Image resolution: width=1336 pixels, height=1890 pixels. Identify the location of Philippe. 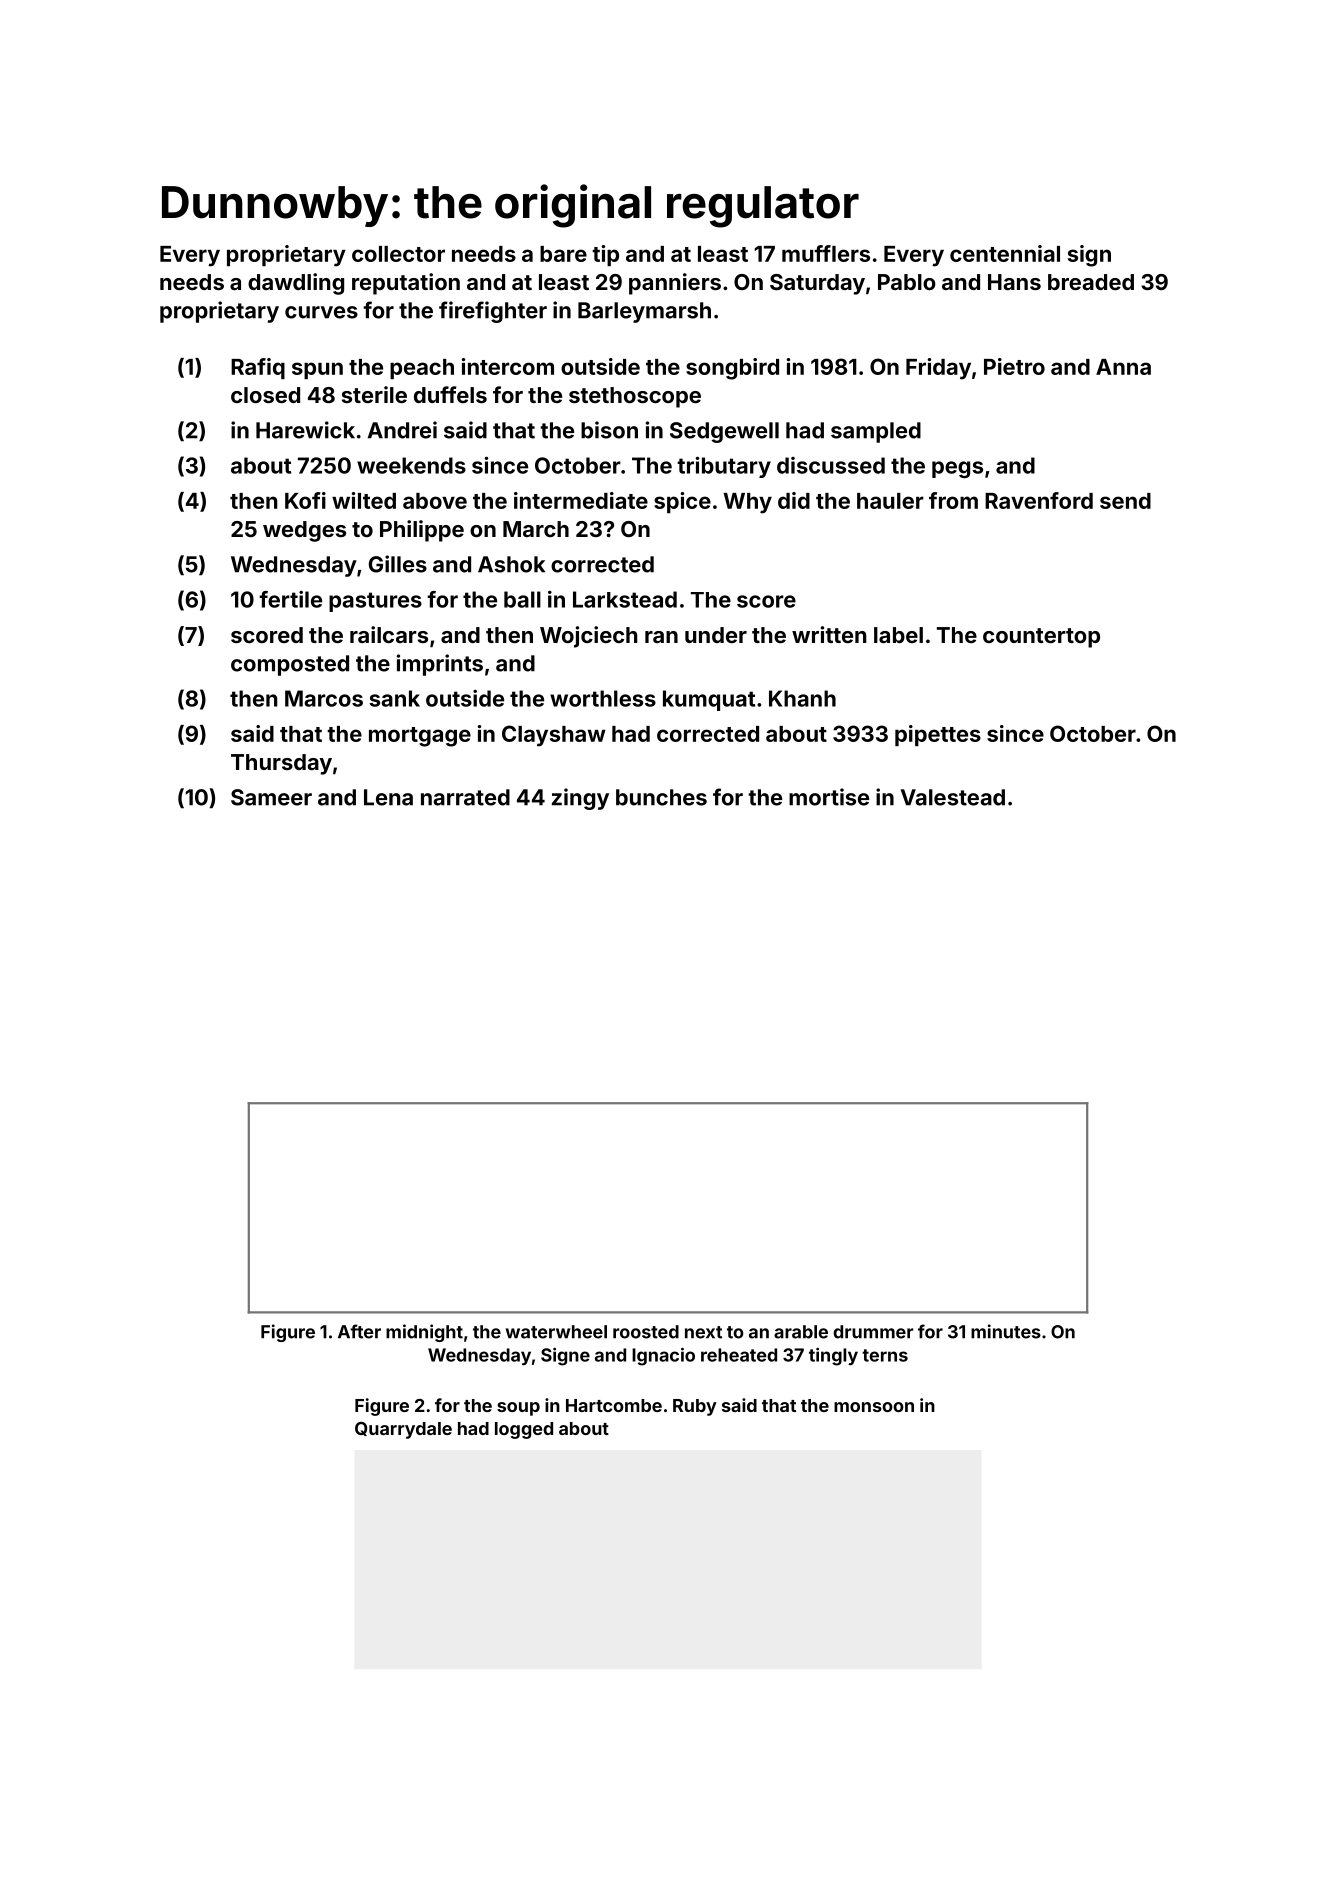
(422, 531).
